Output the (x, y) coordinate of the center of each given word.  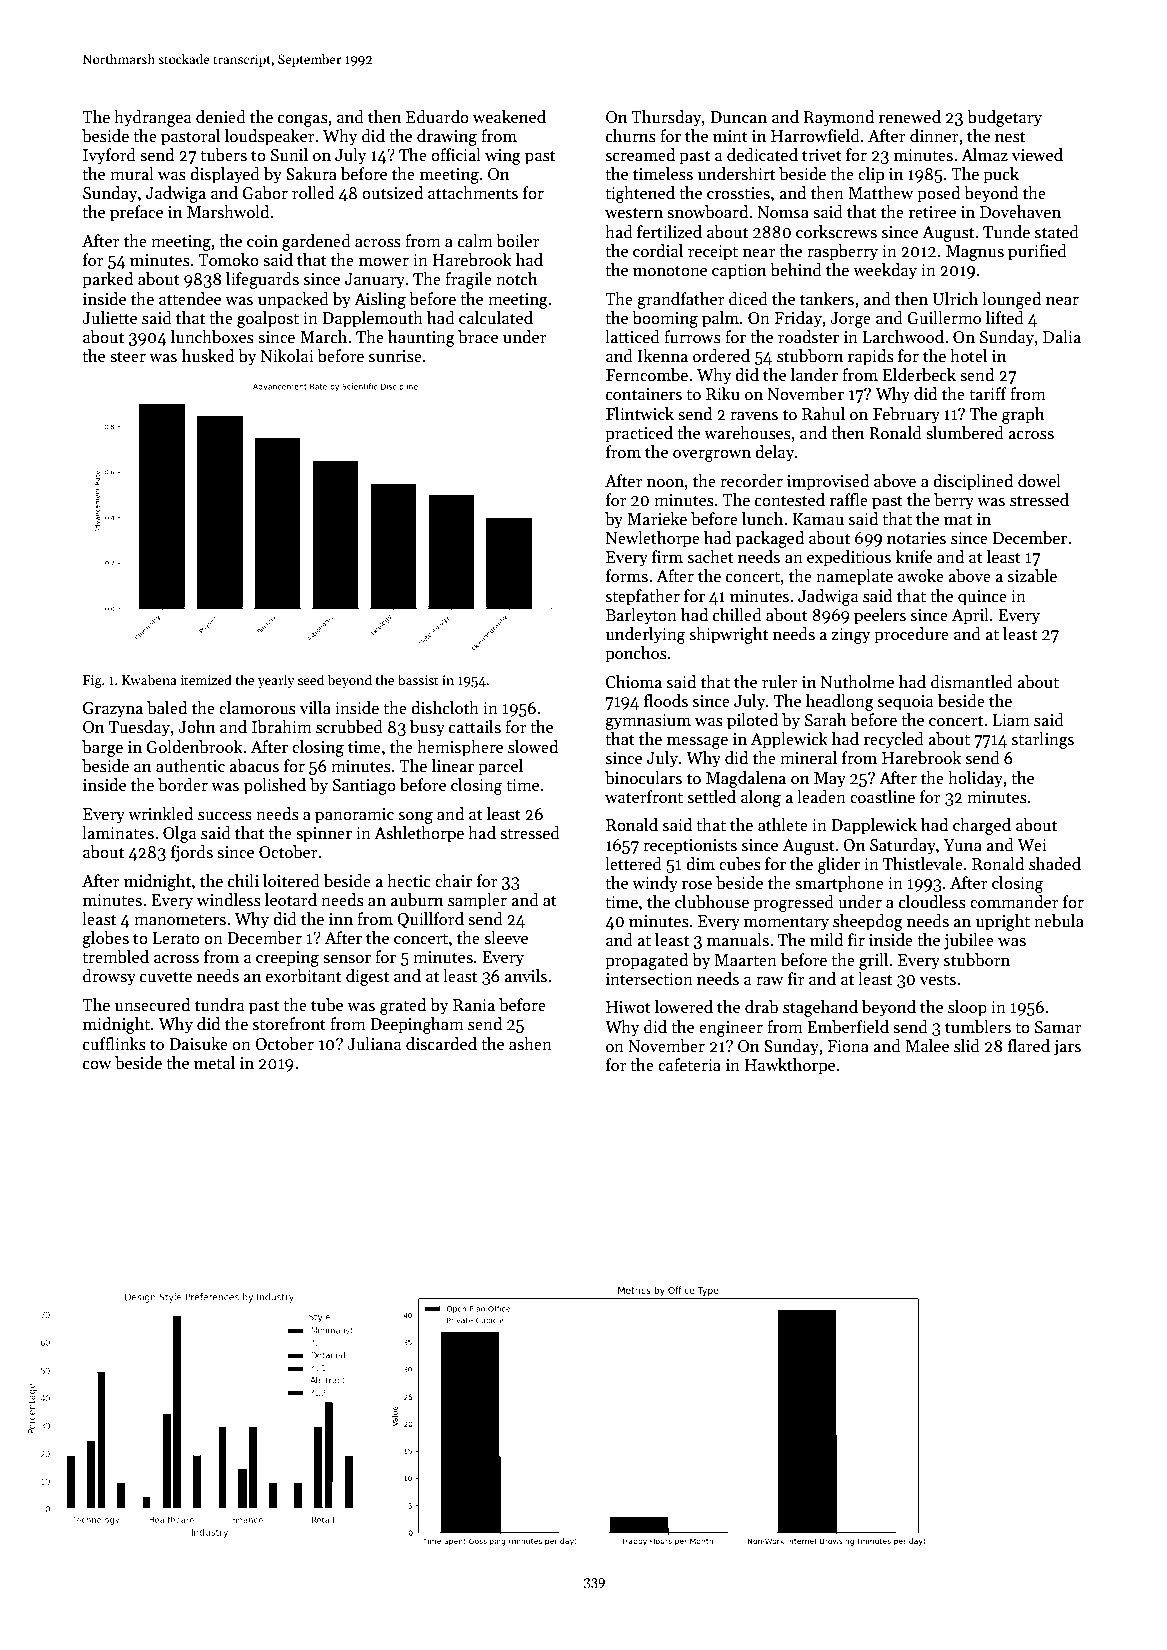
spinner (324, 835)
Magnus (975, 253)
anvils (525, 976)
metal (214, 1063)
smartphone (839, 884)
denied (221, 117)
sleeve (506, 938)
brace (478, 337)
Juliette (109, 318)
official (456, 155)
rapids (871, 357)
